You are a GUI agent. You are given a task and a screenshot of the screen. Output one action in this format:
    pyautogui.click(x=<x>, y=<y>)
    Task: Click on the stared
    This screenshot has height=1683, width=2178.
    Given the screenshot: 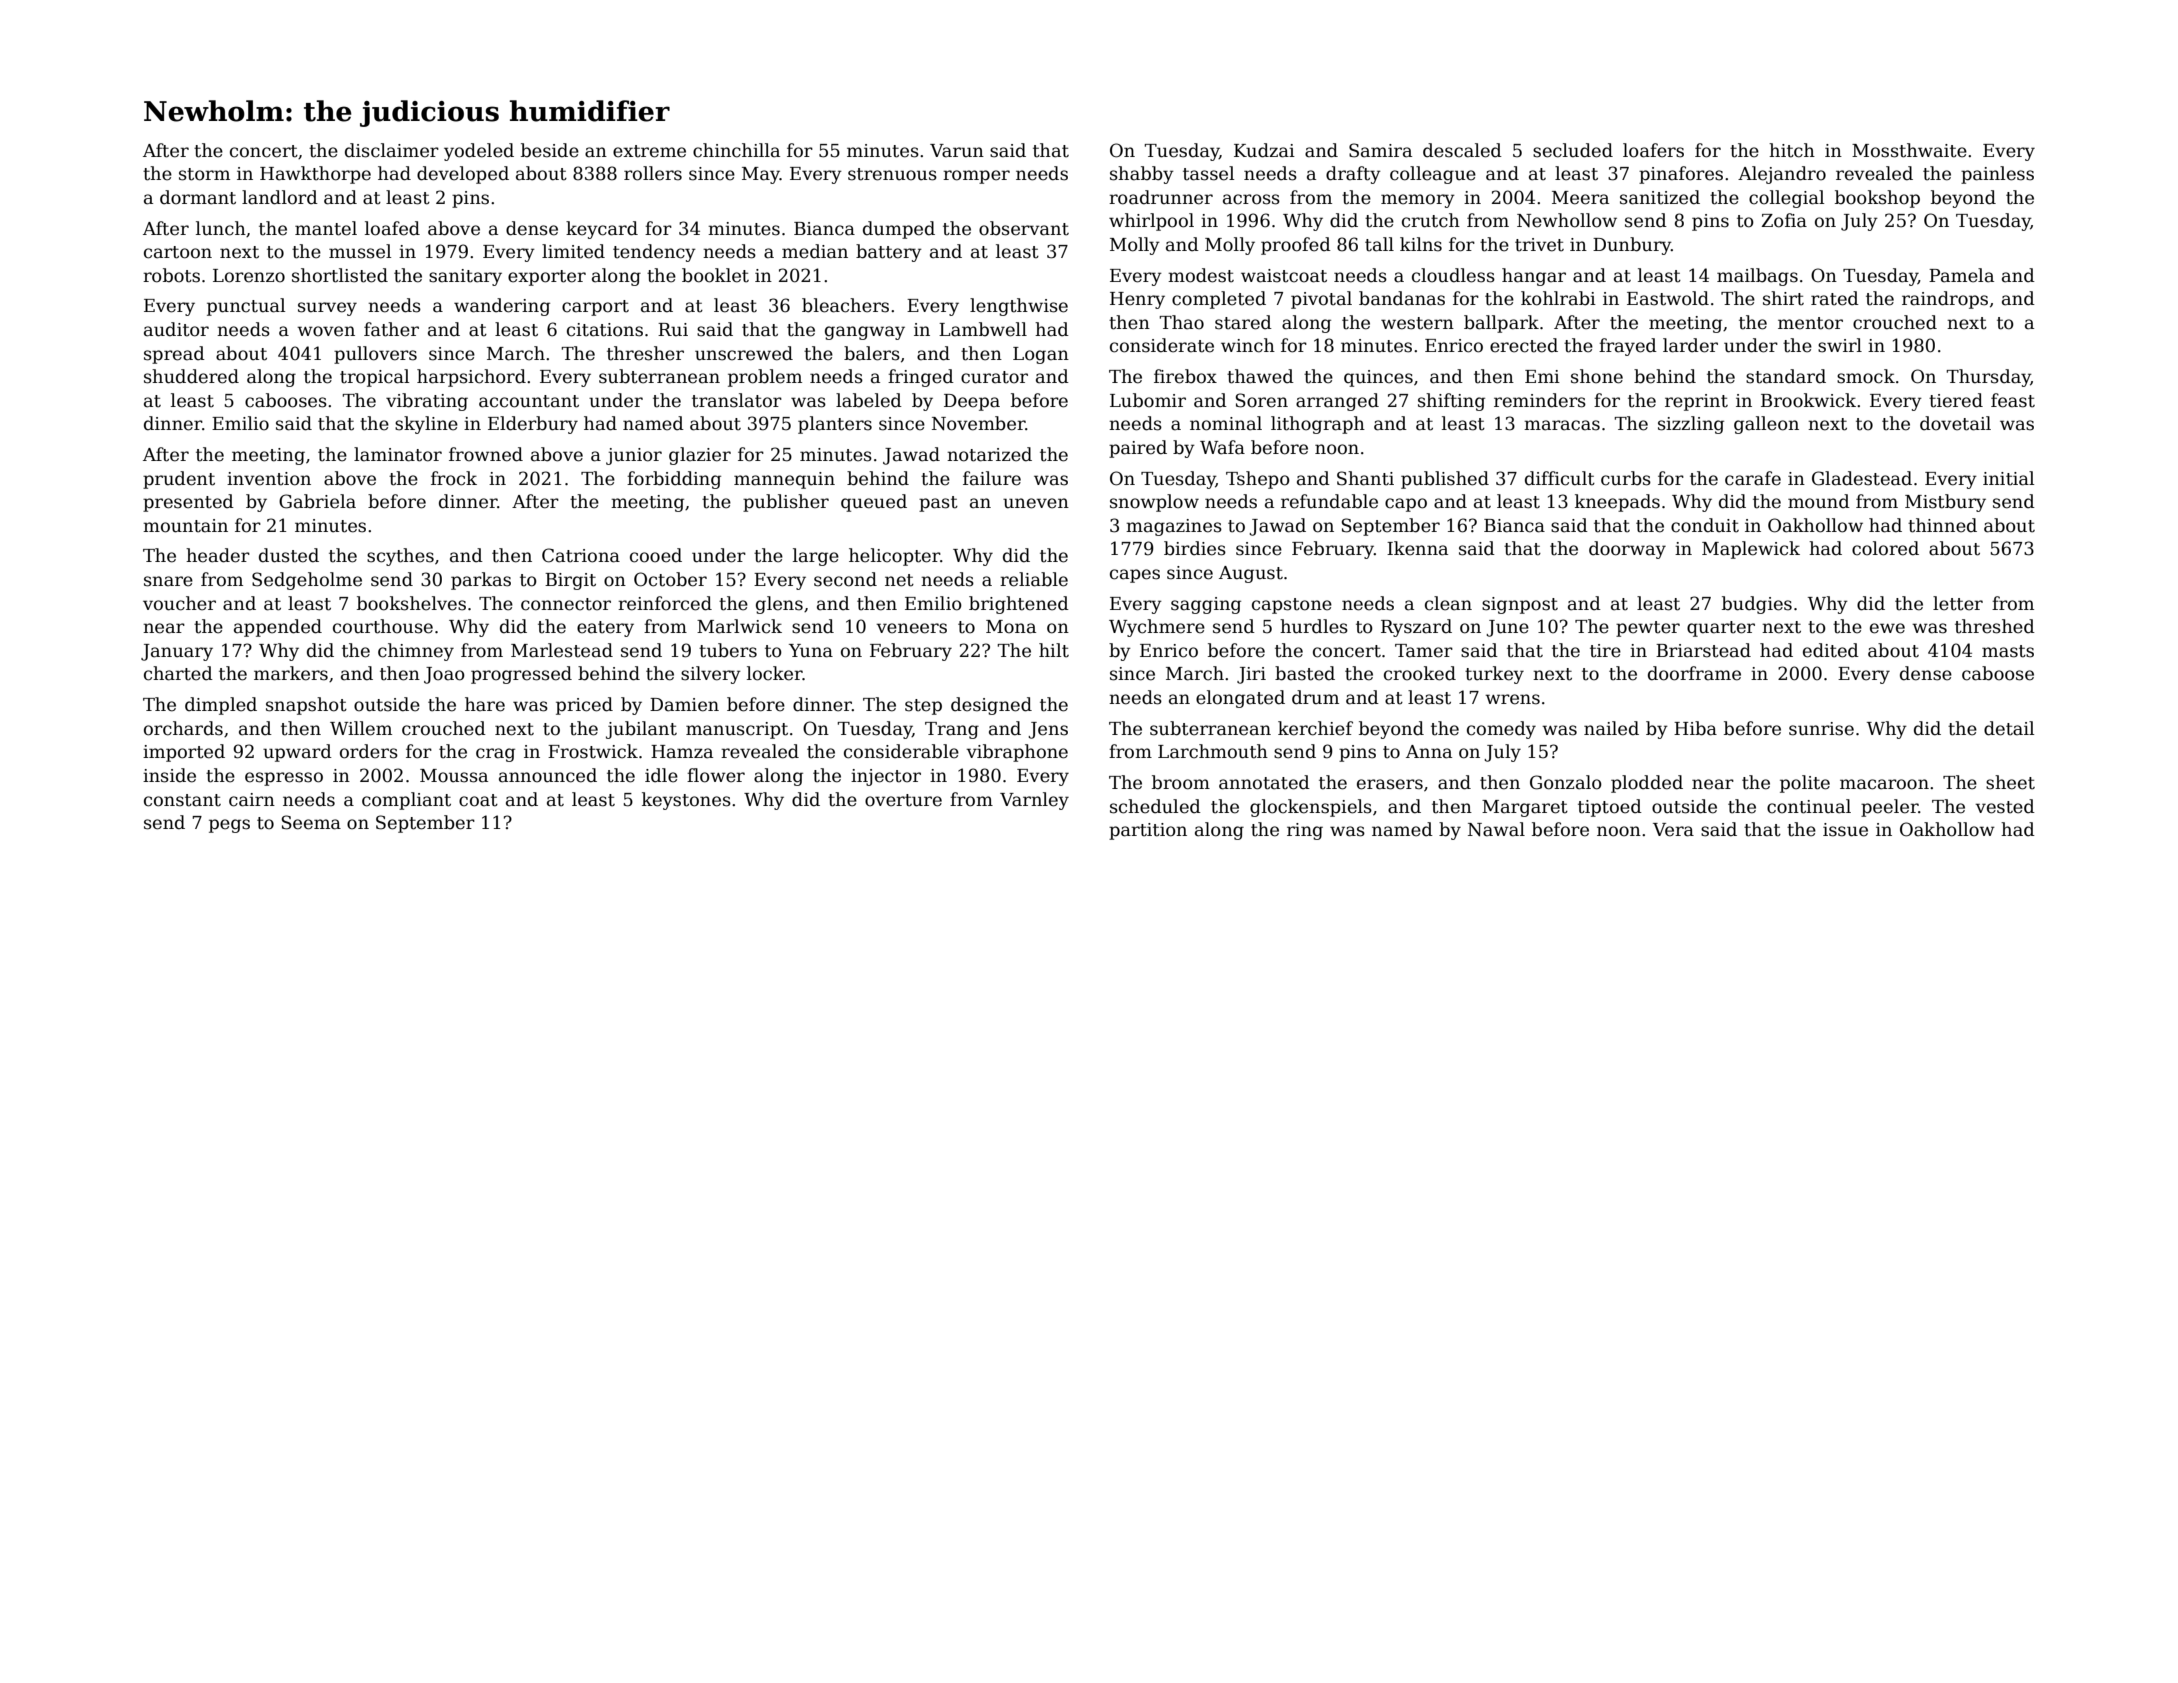 What is the action you would take?
    pyautogui.click(x=1243, y=322)
